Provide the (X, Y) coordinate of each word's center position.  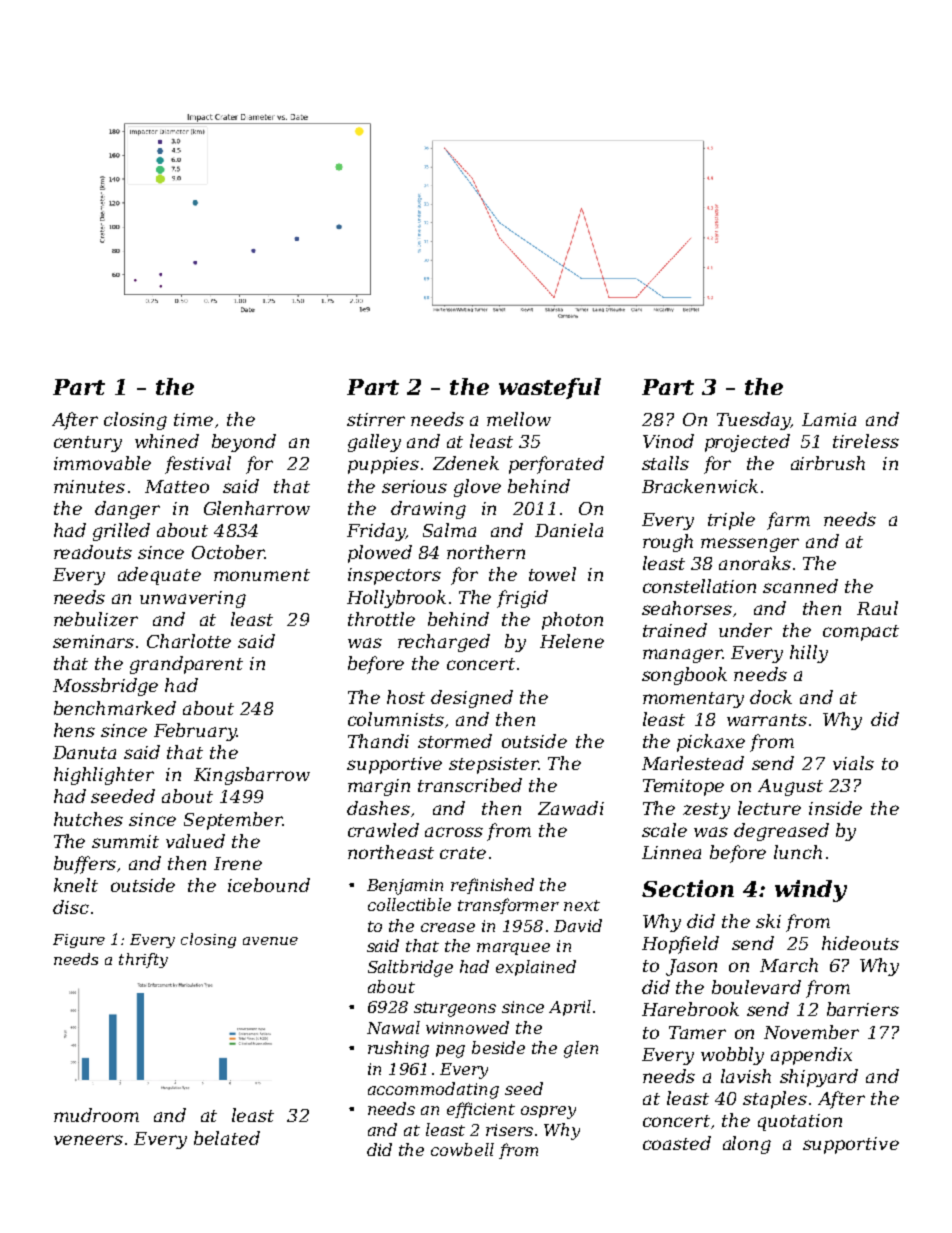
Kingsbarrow (252, 776)
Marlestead (693, 763)
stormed (455, 741)
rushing (398, 1049)
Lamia (829, 419)
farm (788, 521)
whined (167, 441)
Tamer (697, 1032)
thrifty (143, 960)
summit (125, 841)
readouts (93, 552)
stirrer (376, 419)
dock (771, 697)
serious (414, 486)
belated (227, 1138)
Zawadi (571, 808)
